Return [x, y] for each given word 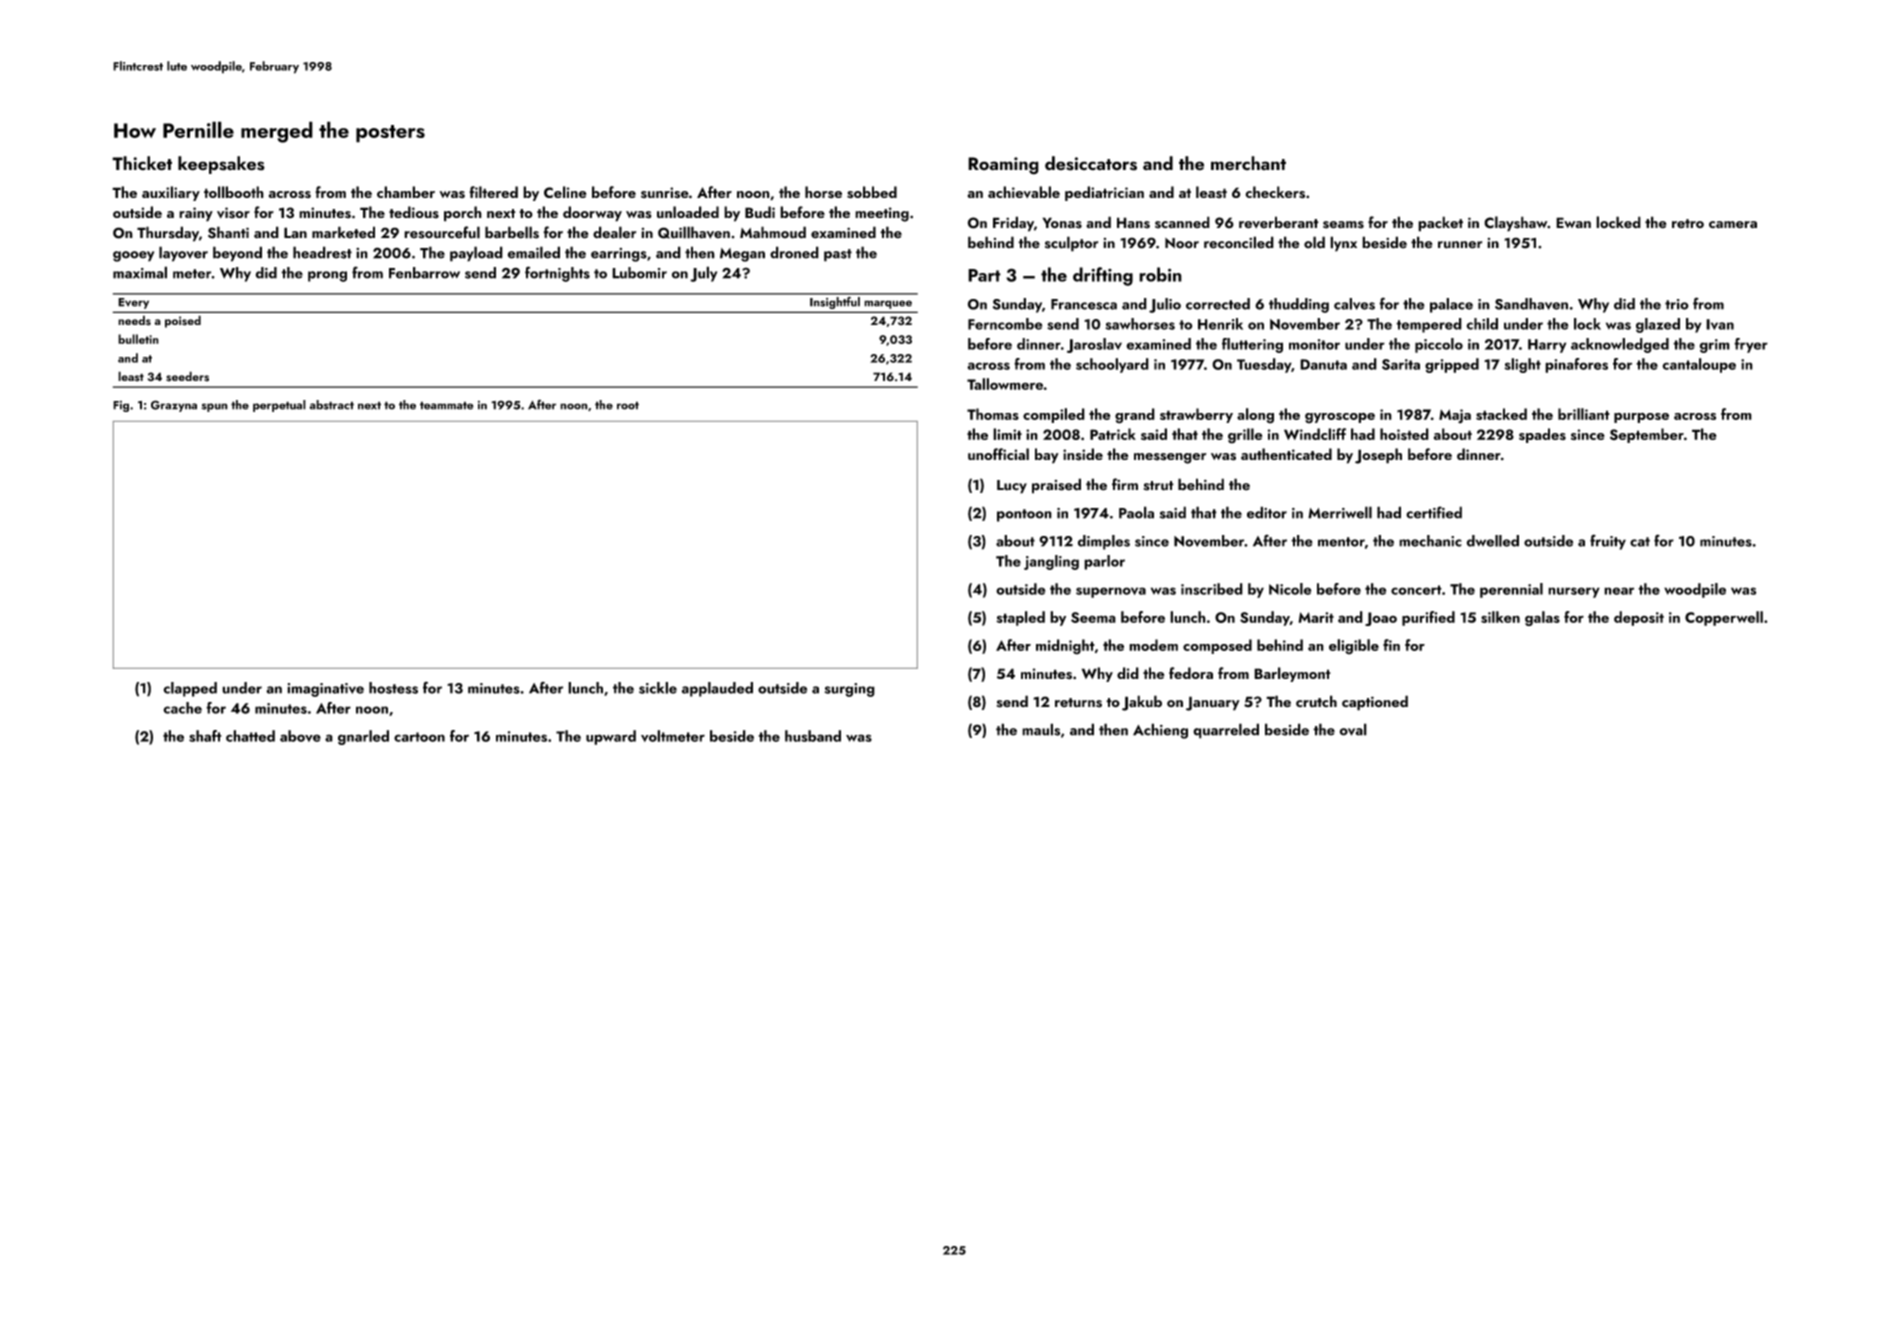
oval [1353, 729]
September [1647, 435]
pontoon [1024, 515]
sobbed [872, 192]
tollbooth [234, 192]
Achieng [1160, 731]
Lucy [1012, 487]
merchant [1248, 163]
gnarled [363, 737]
